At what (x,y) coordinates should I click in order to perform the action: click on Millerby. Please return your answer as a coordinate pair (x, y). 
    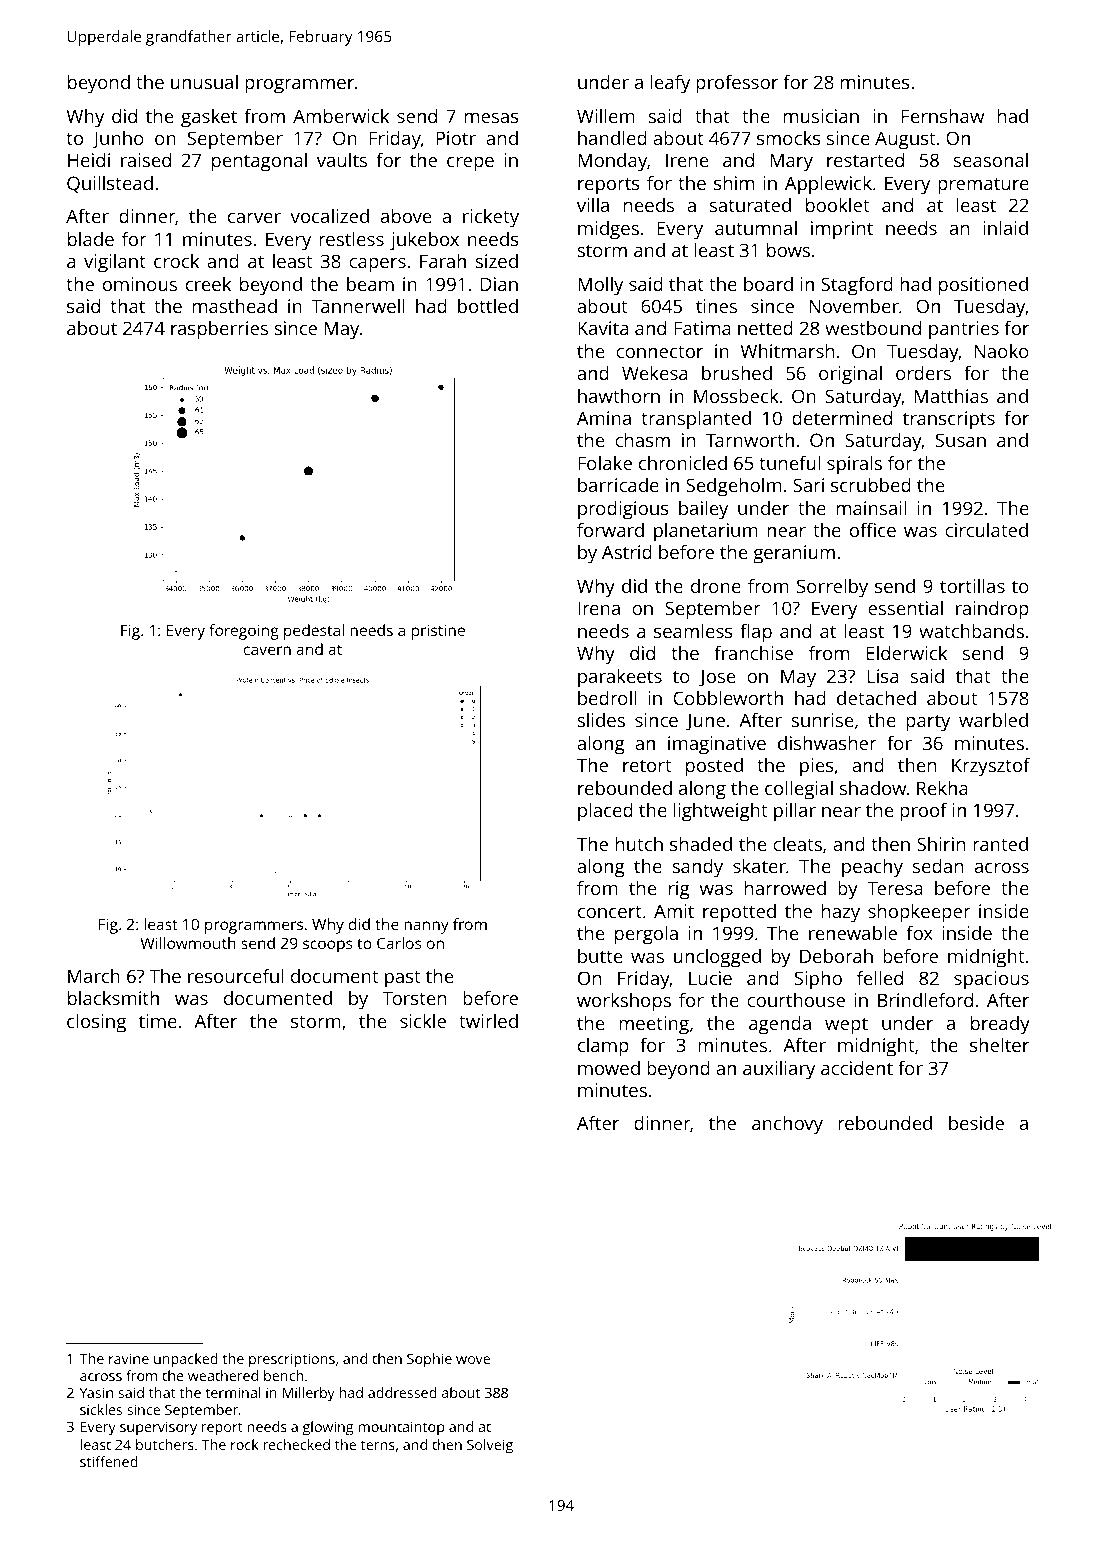
    Looking at the image, I should click on (309, 1394).
